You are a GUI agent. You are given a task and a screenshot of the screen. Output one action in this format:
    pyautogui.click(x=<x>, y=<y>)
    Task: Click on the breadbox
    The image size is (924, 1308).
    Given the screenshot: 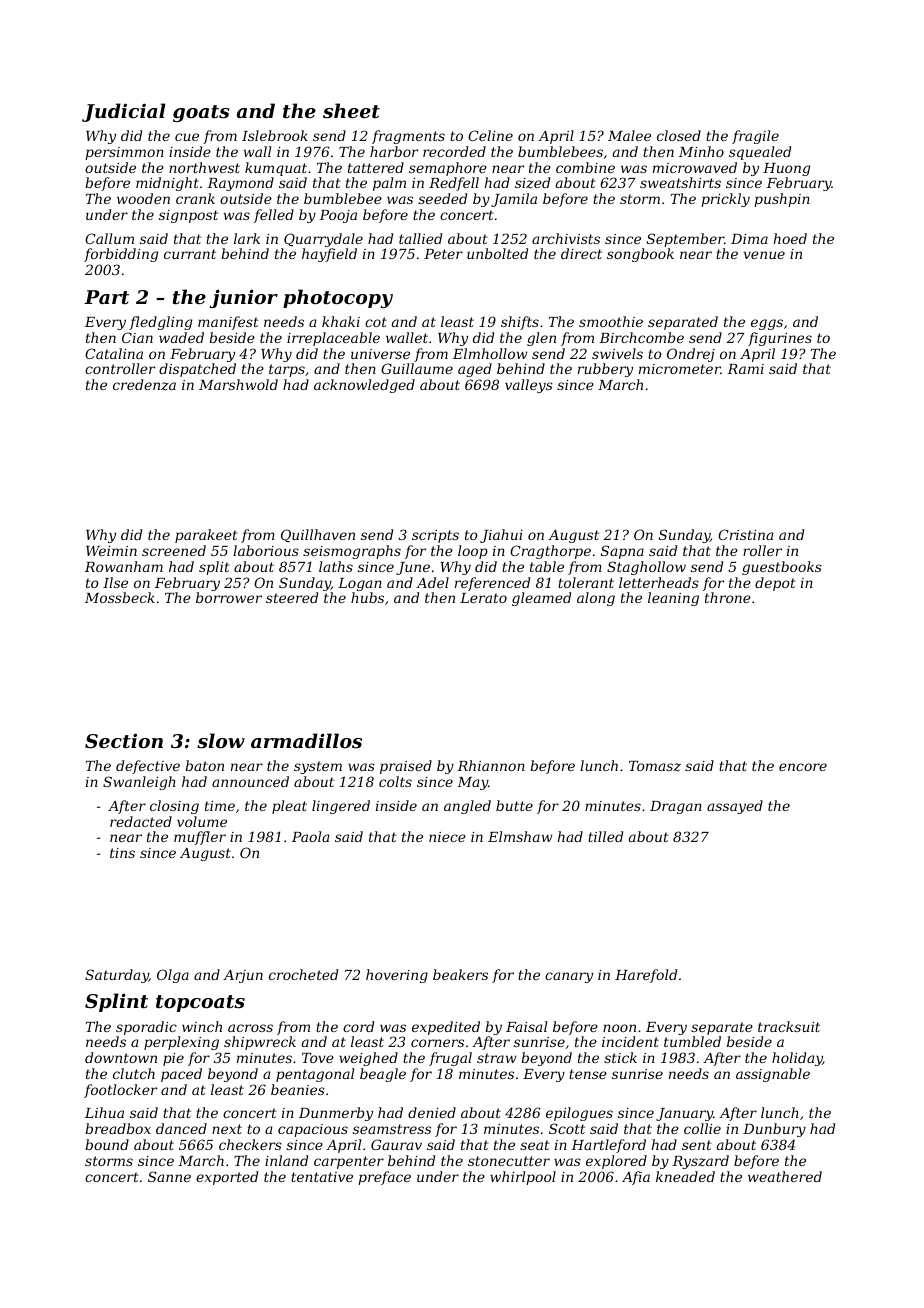 What is the action you would take?
    pyautogui.click(x=118, y=1128)
